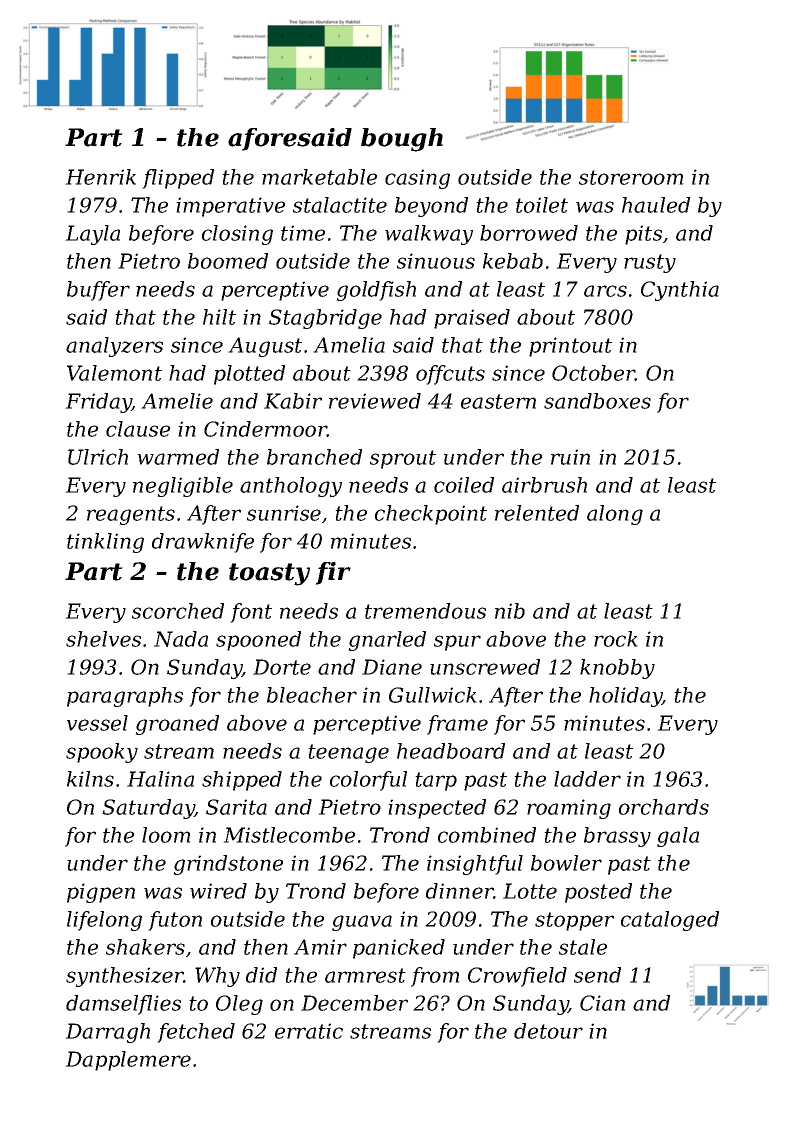 The height and width of the document is (1124, 792). I want to click on along, so click(615, 515).
